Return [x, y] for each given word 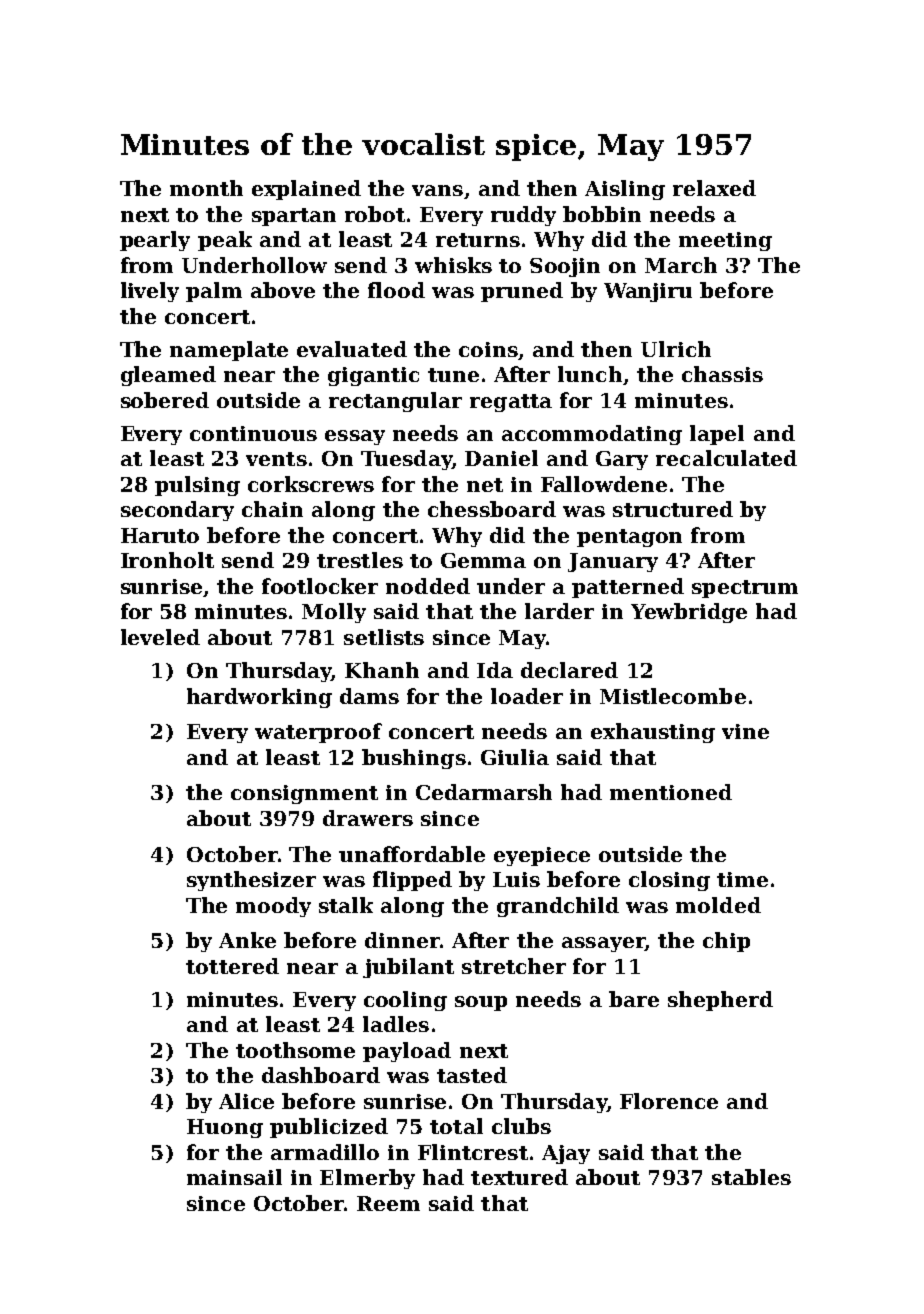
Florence [669, 1101]
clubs [521, 1126]
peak [225, 241]
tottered [232, 966]
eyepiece [542, 856]
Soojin [565, 267]
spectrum [745, 589]
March [681, 265]
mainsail [234, 1177]
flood [396, 290]
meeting [725, 241]
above [283, 290]
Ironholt [167, 560]
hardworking [259, 698]
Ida [495, 670]
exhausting [653, 733]
